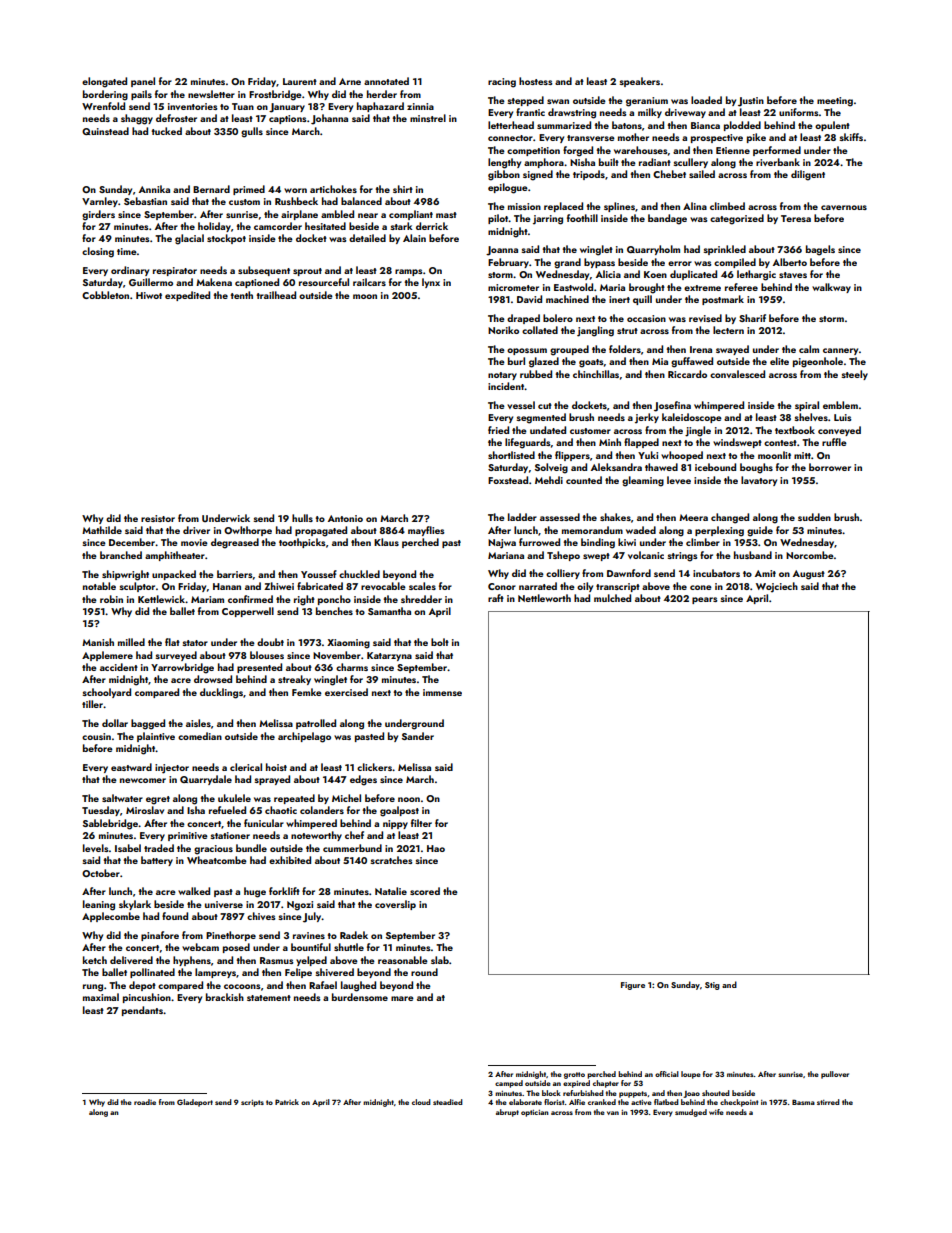 This screenshot has width=952, height=1233. I want to click on immense, so click(442, 692).
